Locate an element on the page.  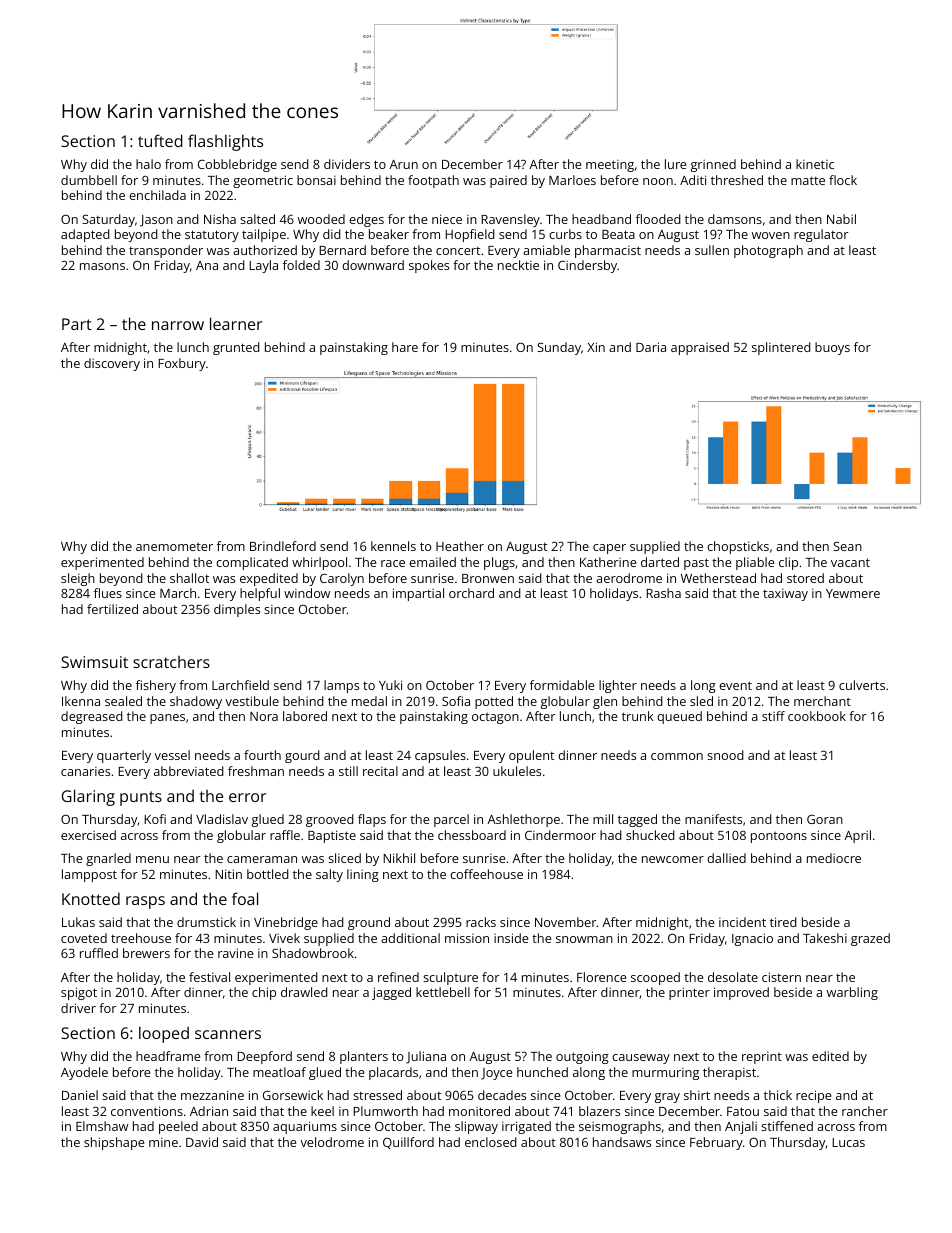
Gorsewick is located at coordinates (293, 1095).
